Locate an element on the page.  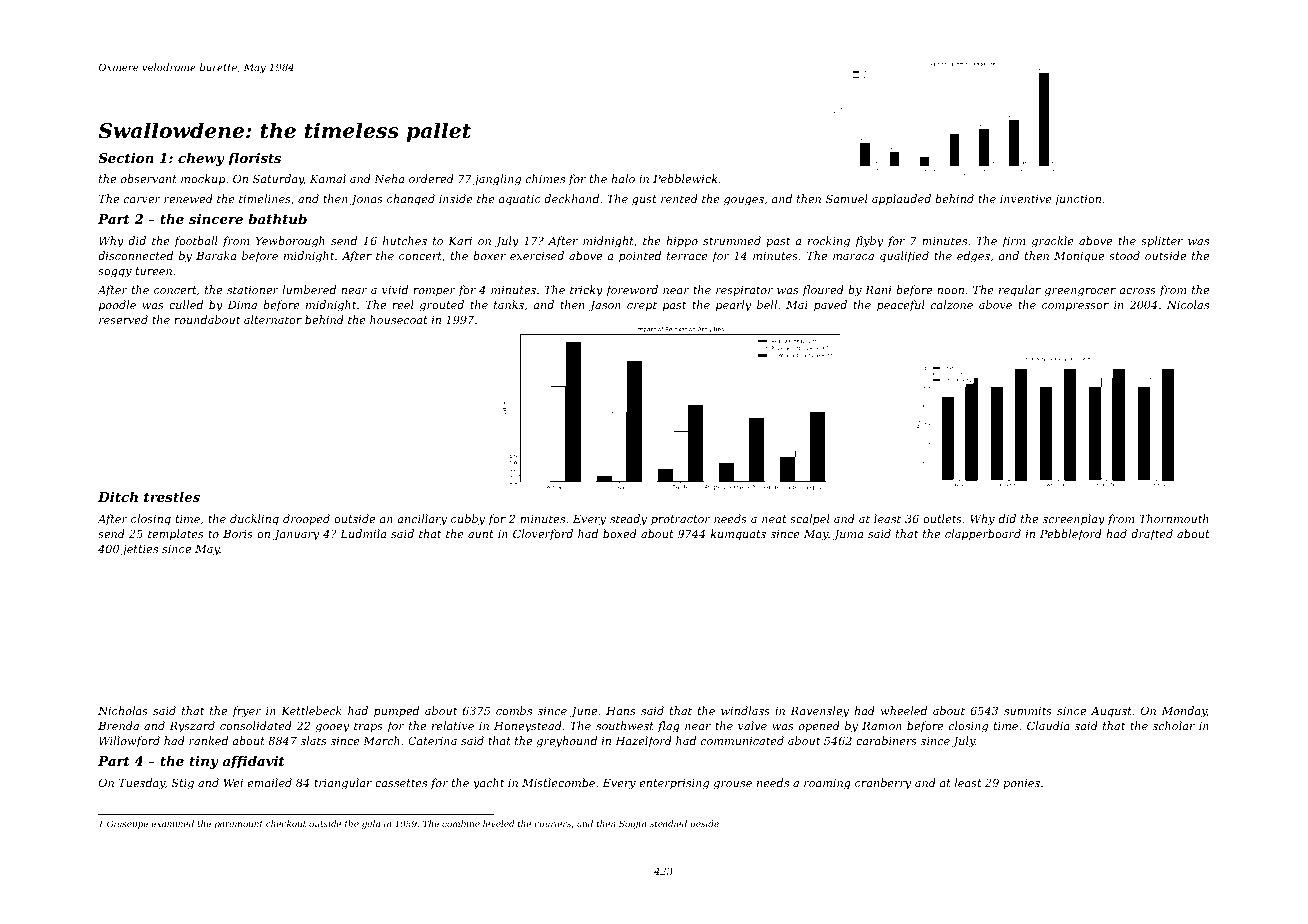
halo is located at coordinates (623, 178).
